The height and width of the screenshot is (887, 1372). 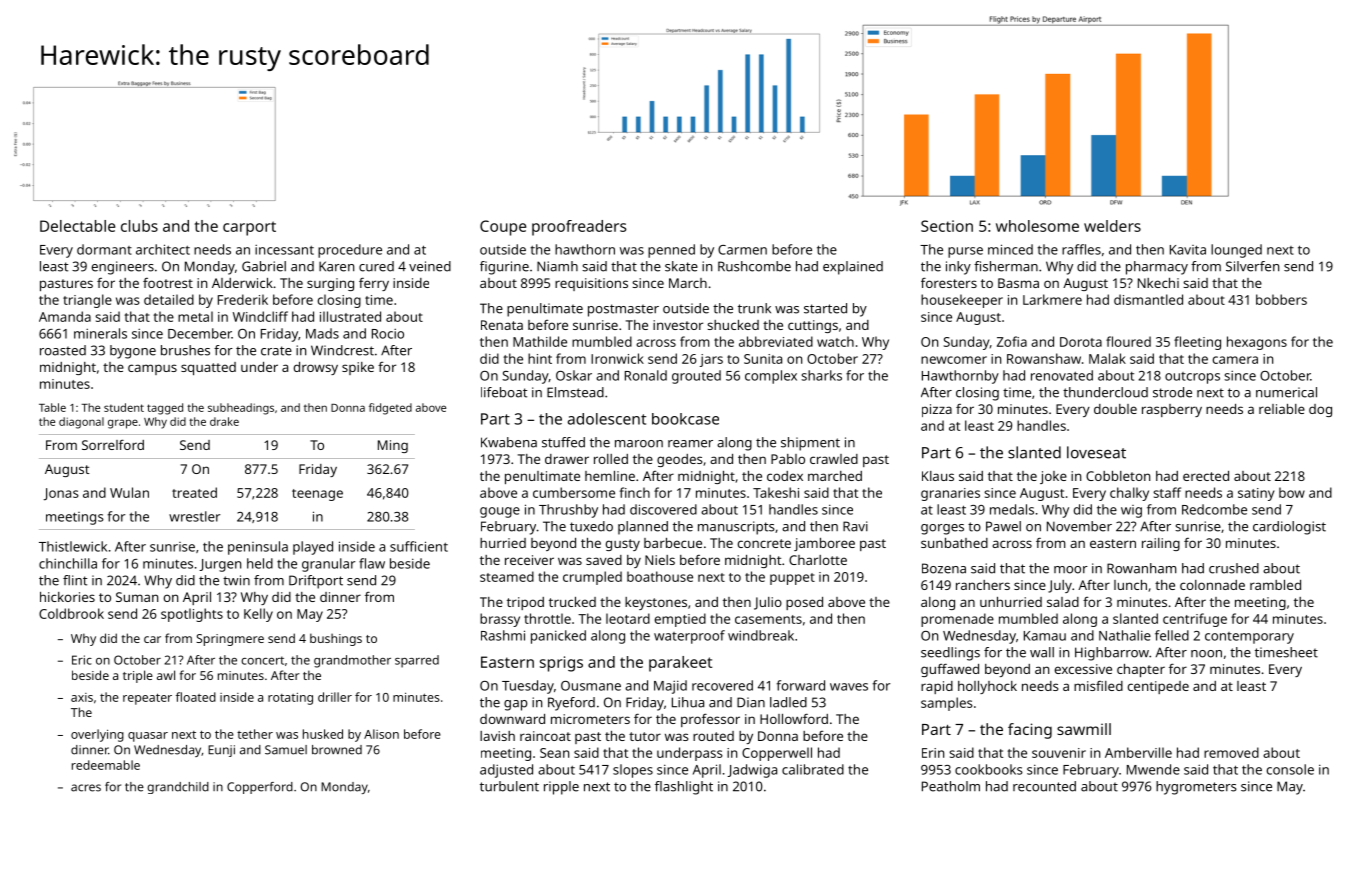 I want to click on centrifuge, so click(x=1195, y=620).
